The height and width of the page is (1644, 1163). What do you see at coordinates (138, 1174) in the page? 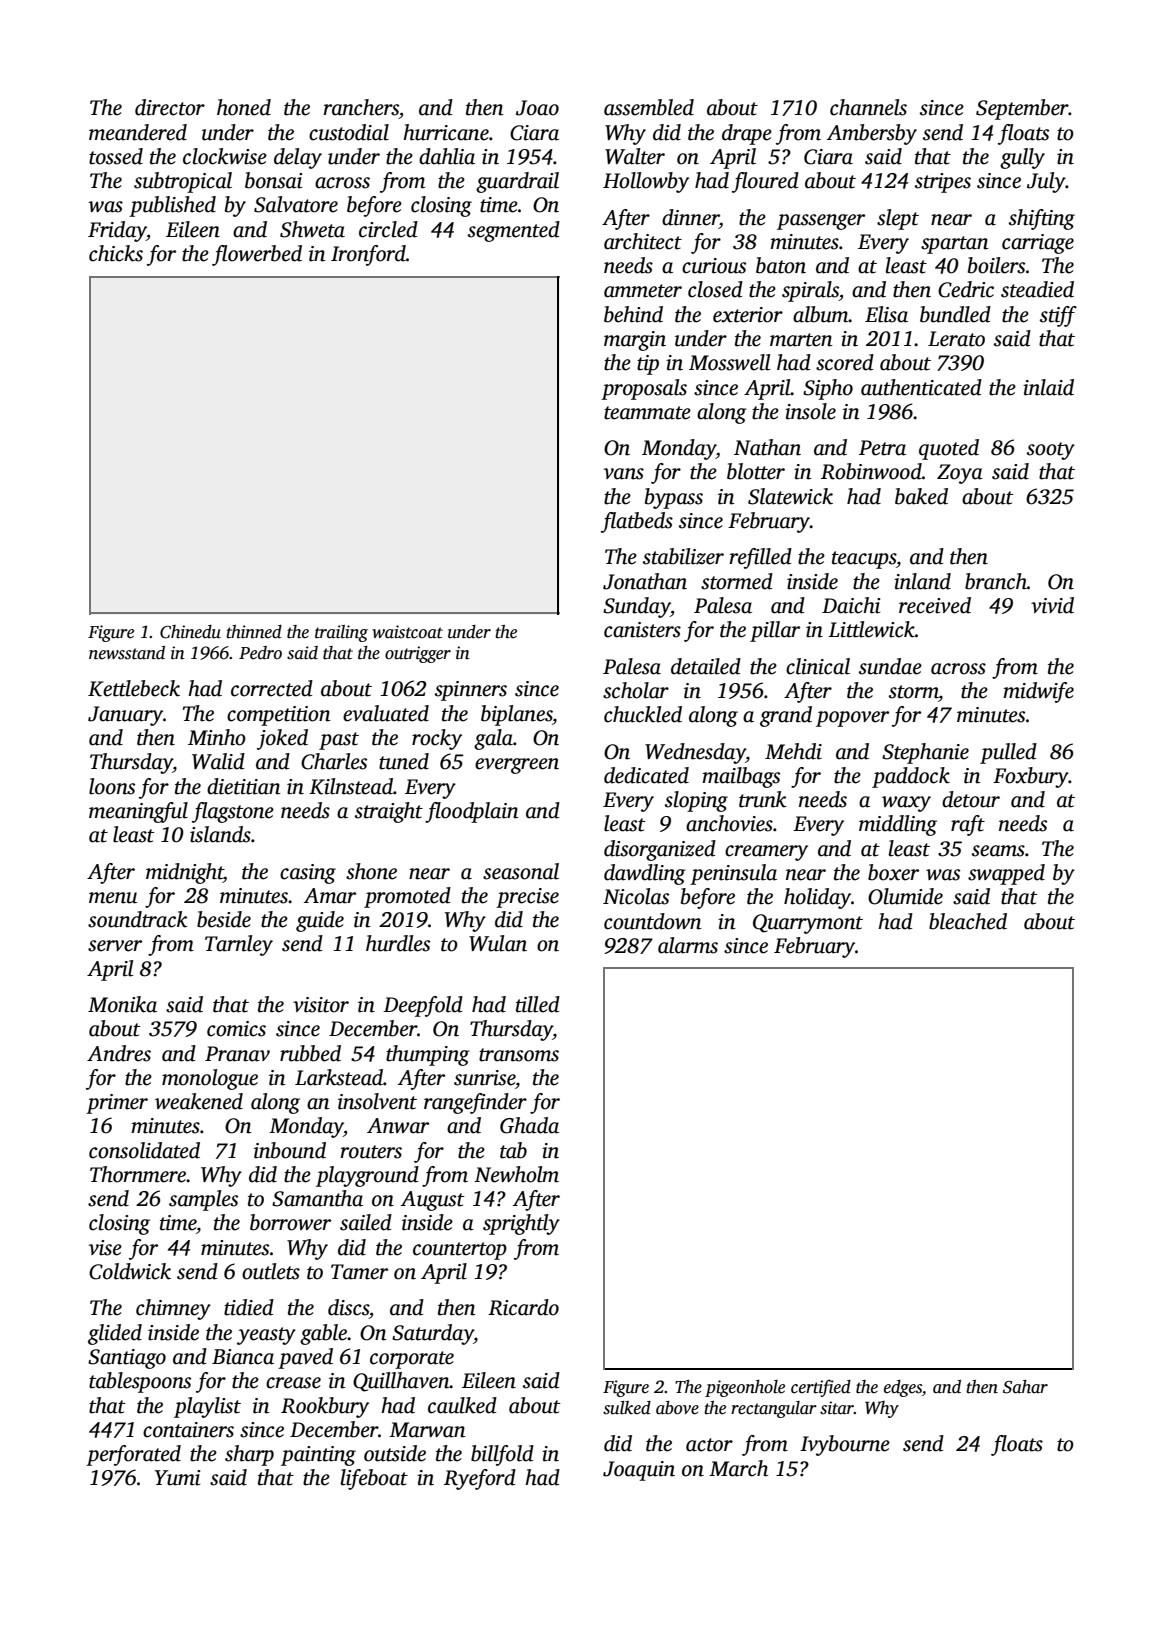
I see `Thornmere` at bounding box center [138, 1174].
